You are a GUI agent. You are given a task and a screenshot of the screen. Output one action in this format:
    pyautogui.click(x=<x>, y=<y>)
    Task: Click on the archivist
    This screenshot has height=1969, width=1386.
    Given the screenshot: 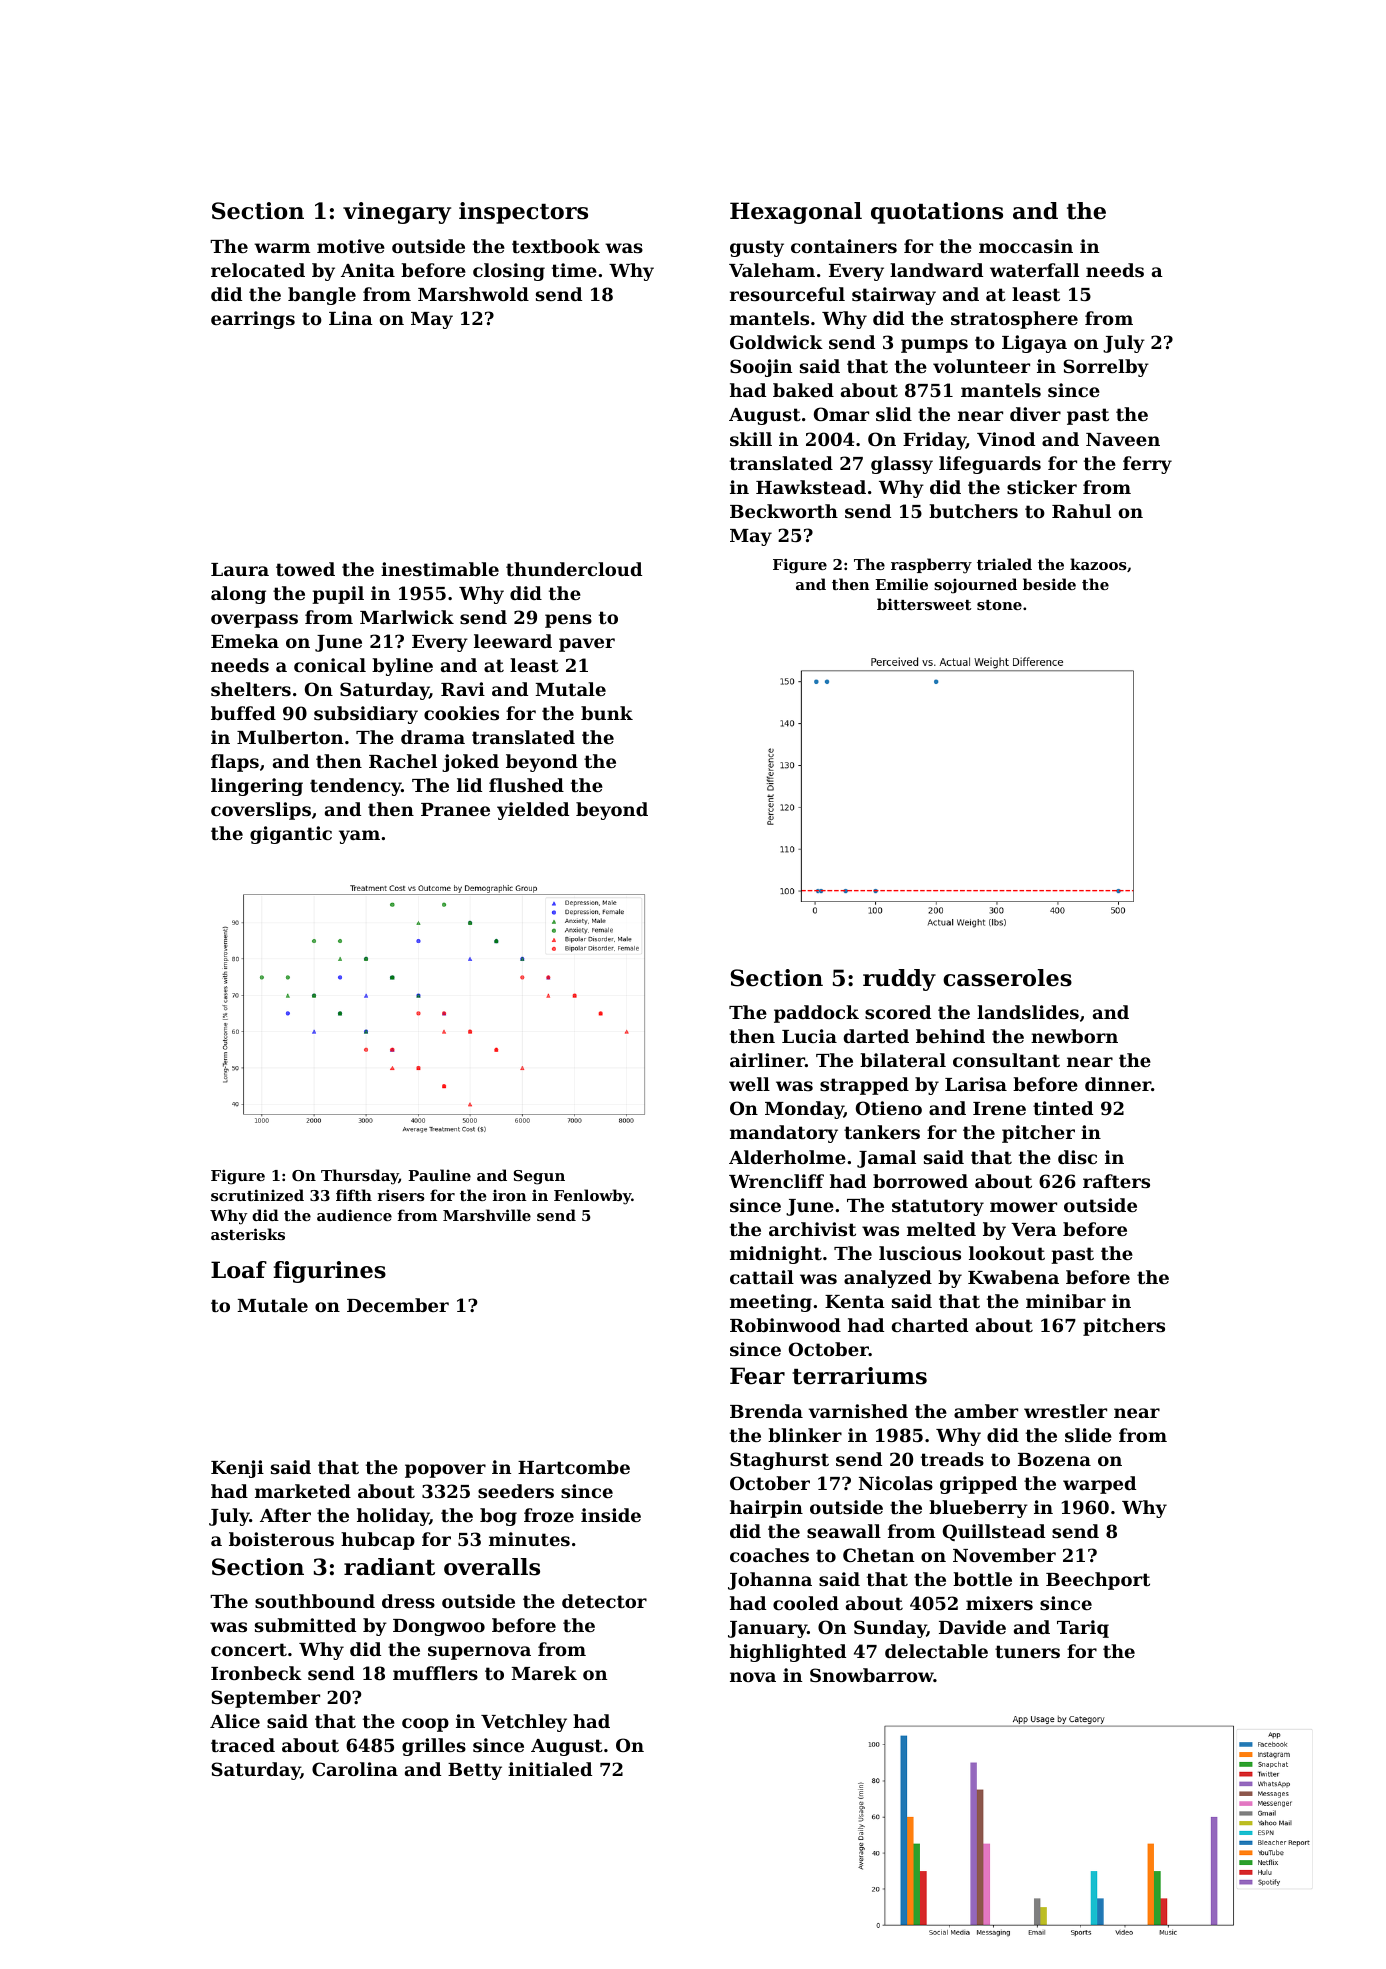 What is the action you would take?
    pyautogui.click(x=812, y=1229)
